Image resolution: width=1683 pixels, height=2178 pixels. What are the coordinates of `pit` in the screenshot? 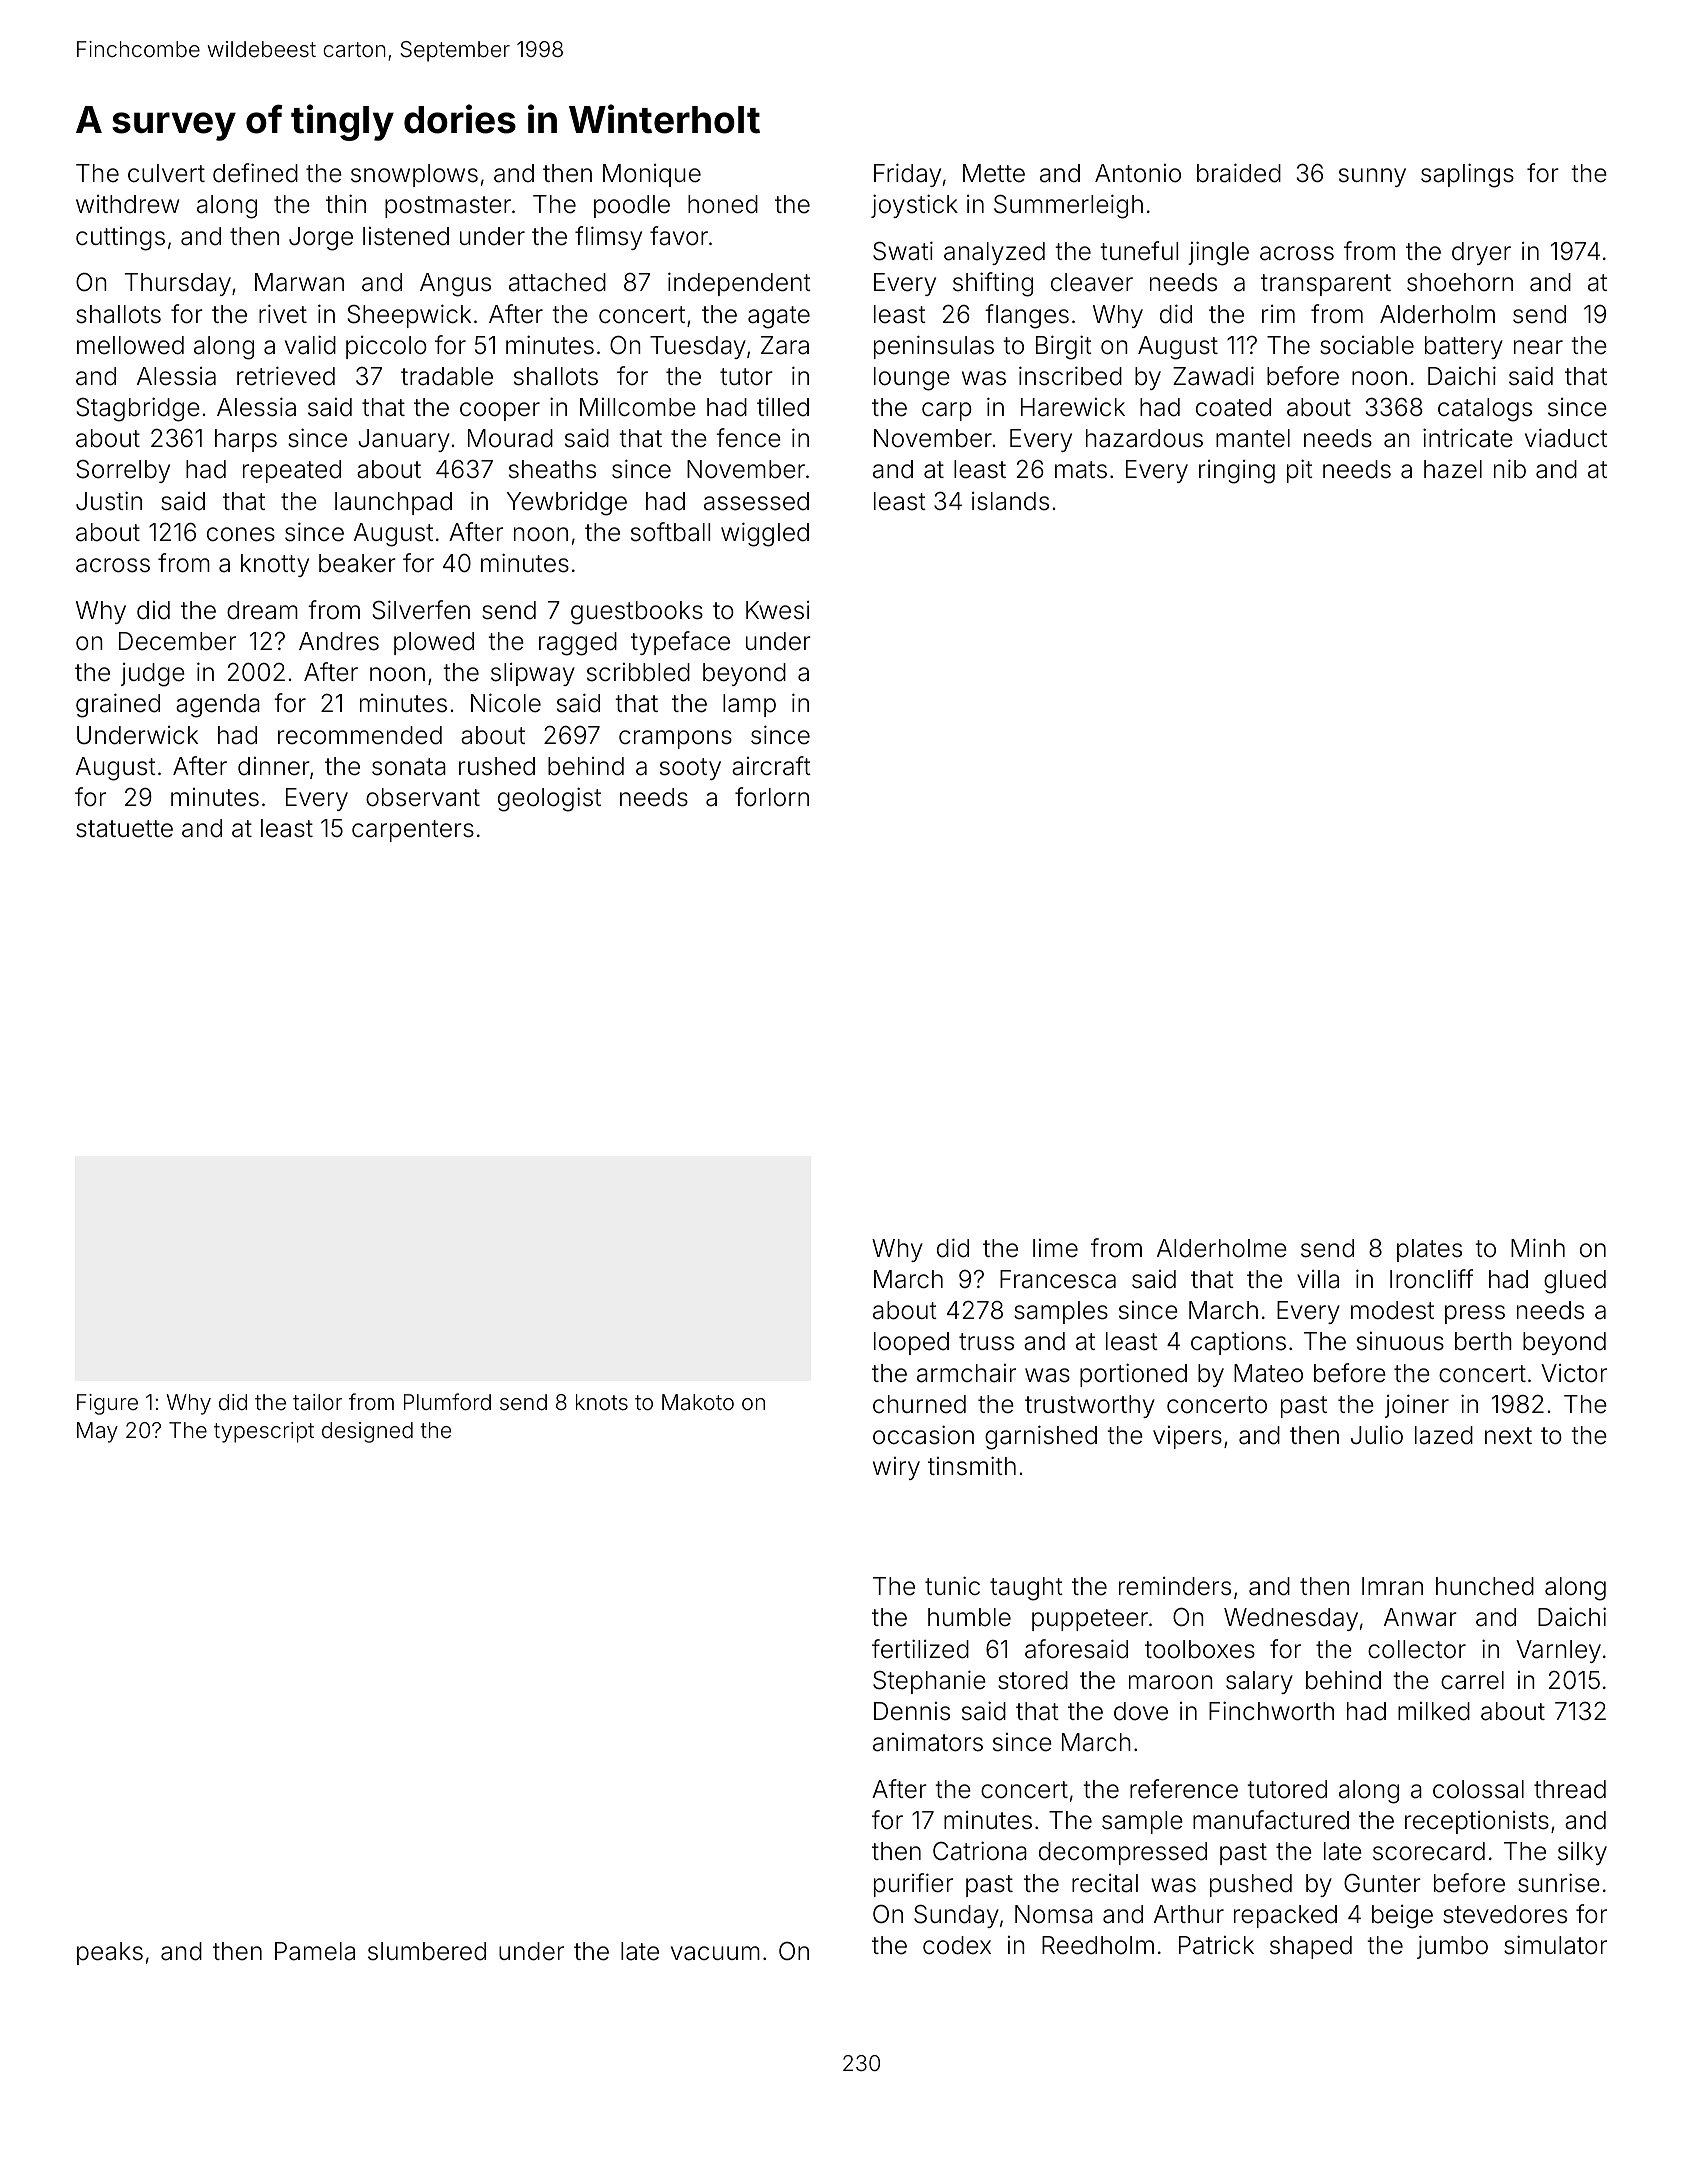 It's located at (1300, 471).
